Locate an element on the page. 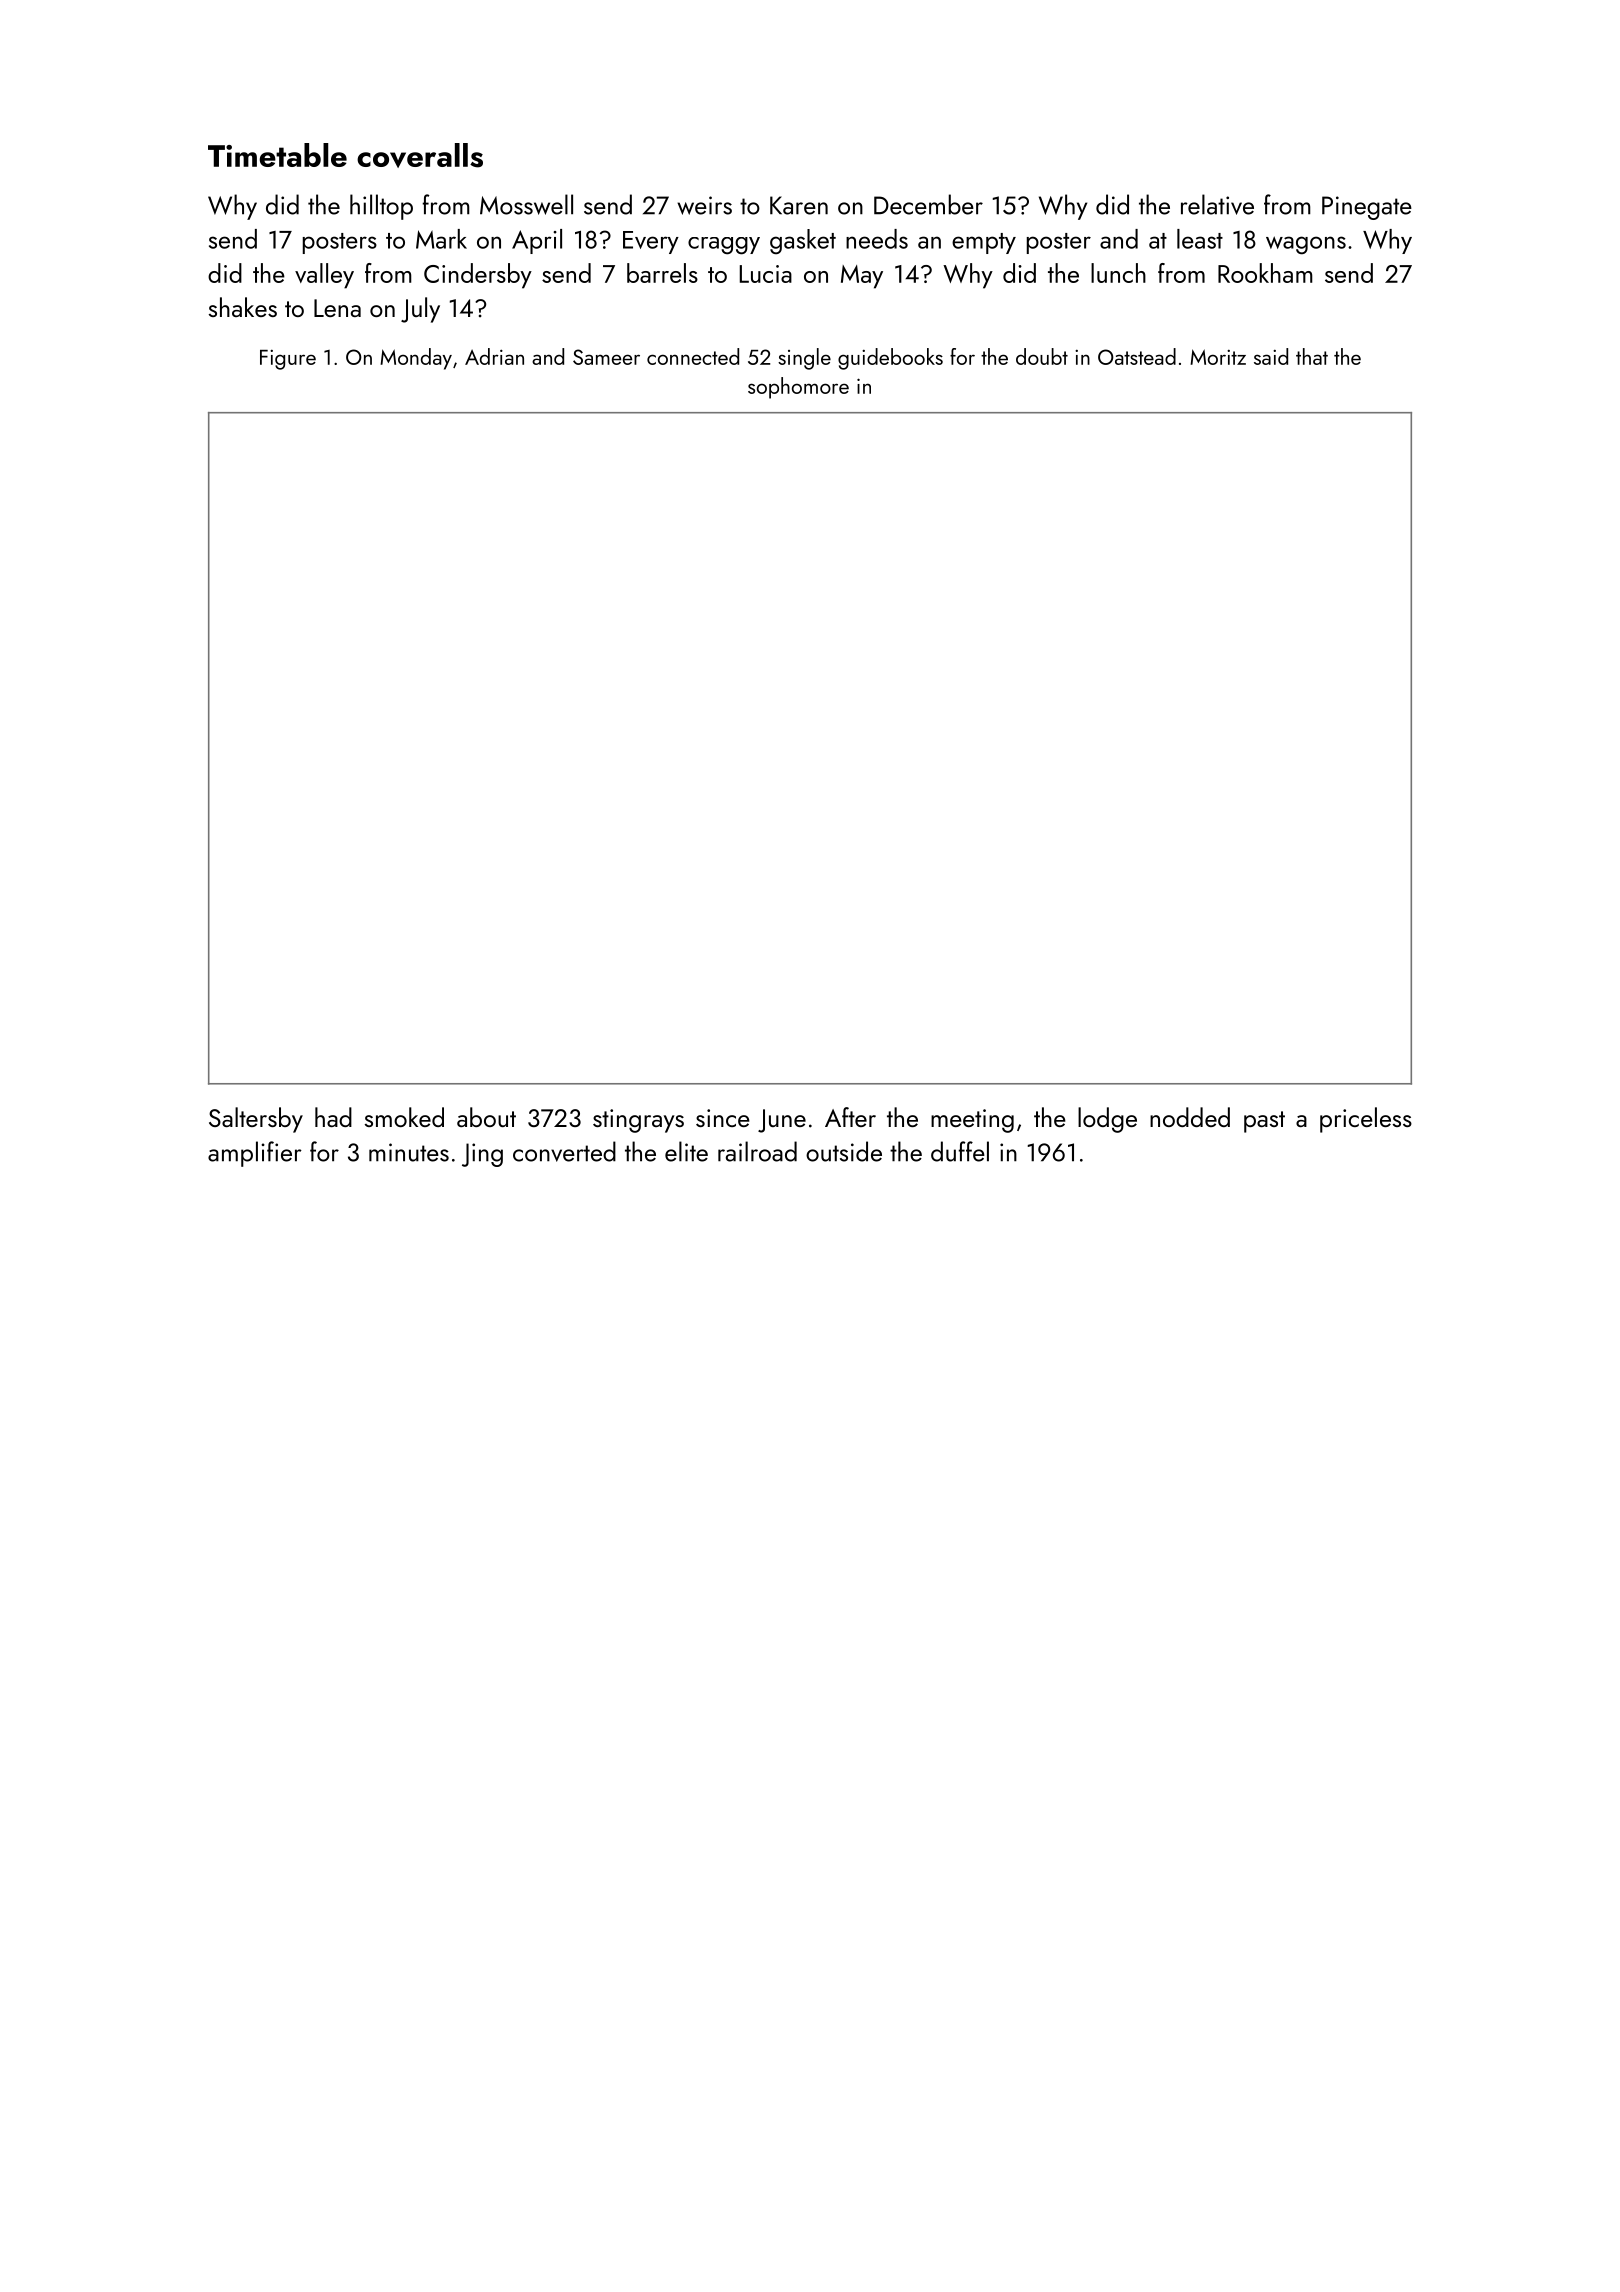  Timetable is located at coordinates (277, 155).
